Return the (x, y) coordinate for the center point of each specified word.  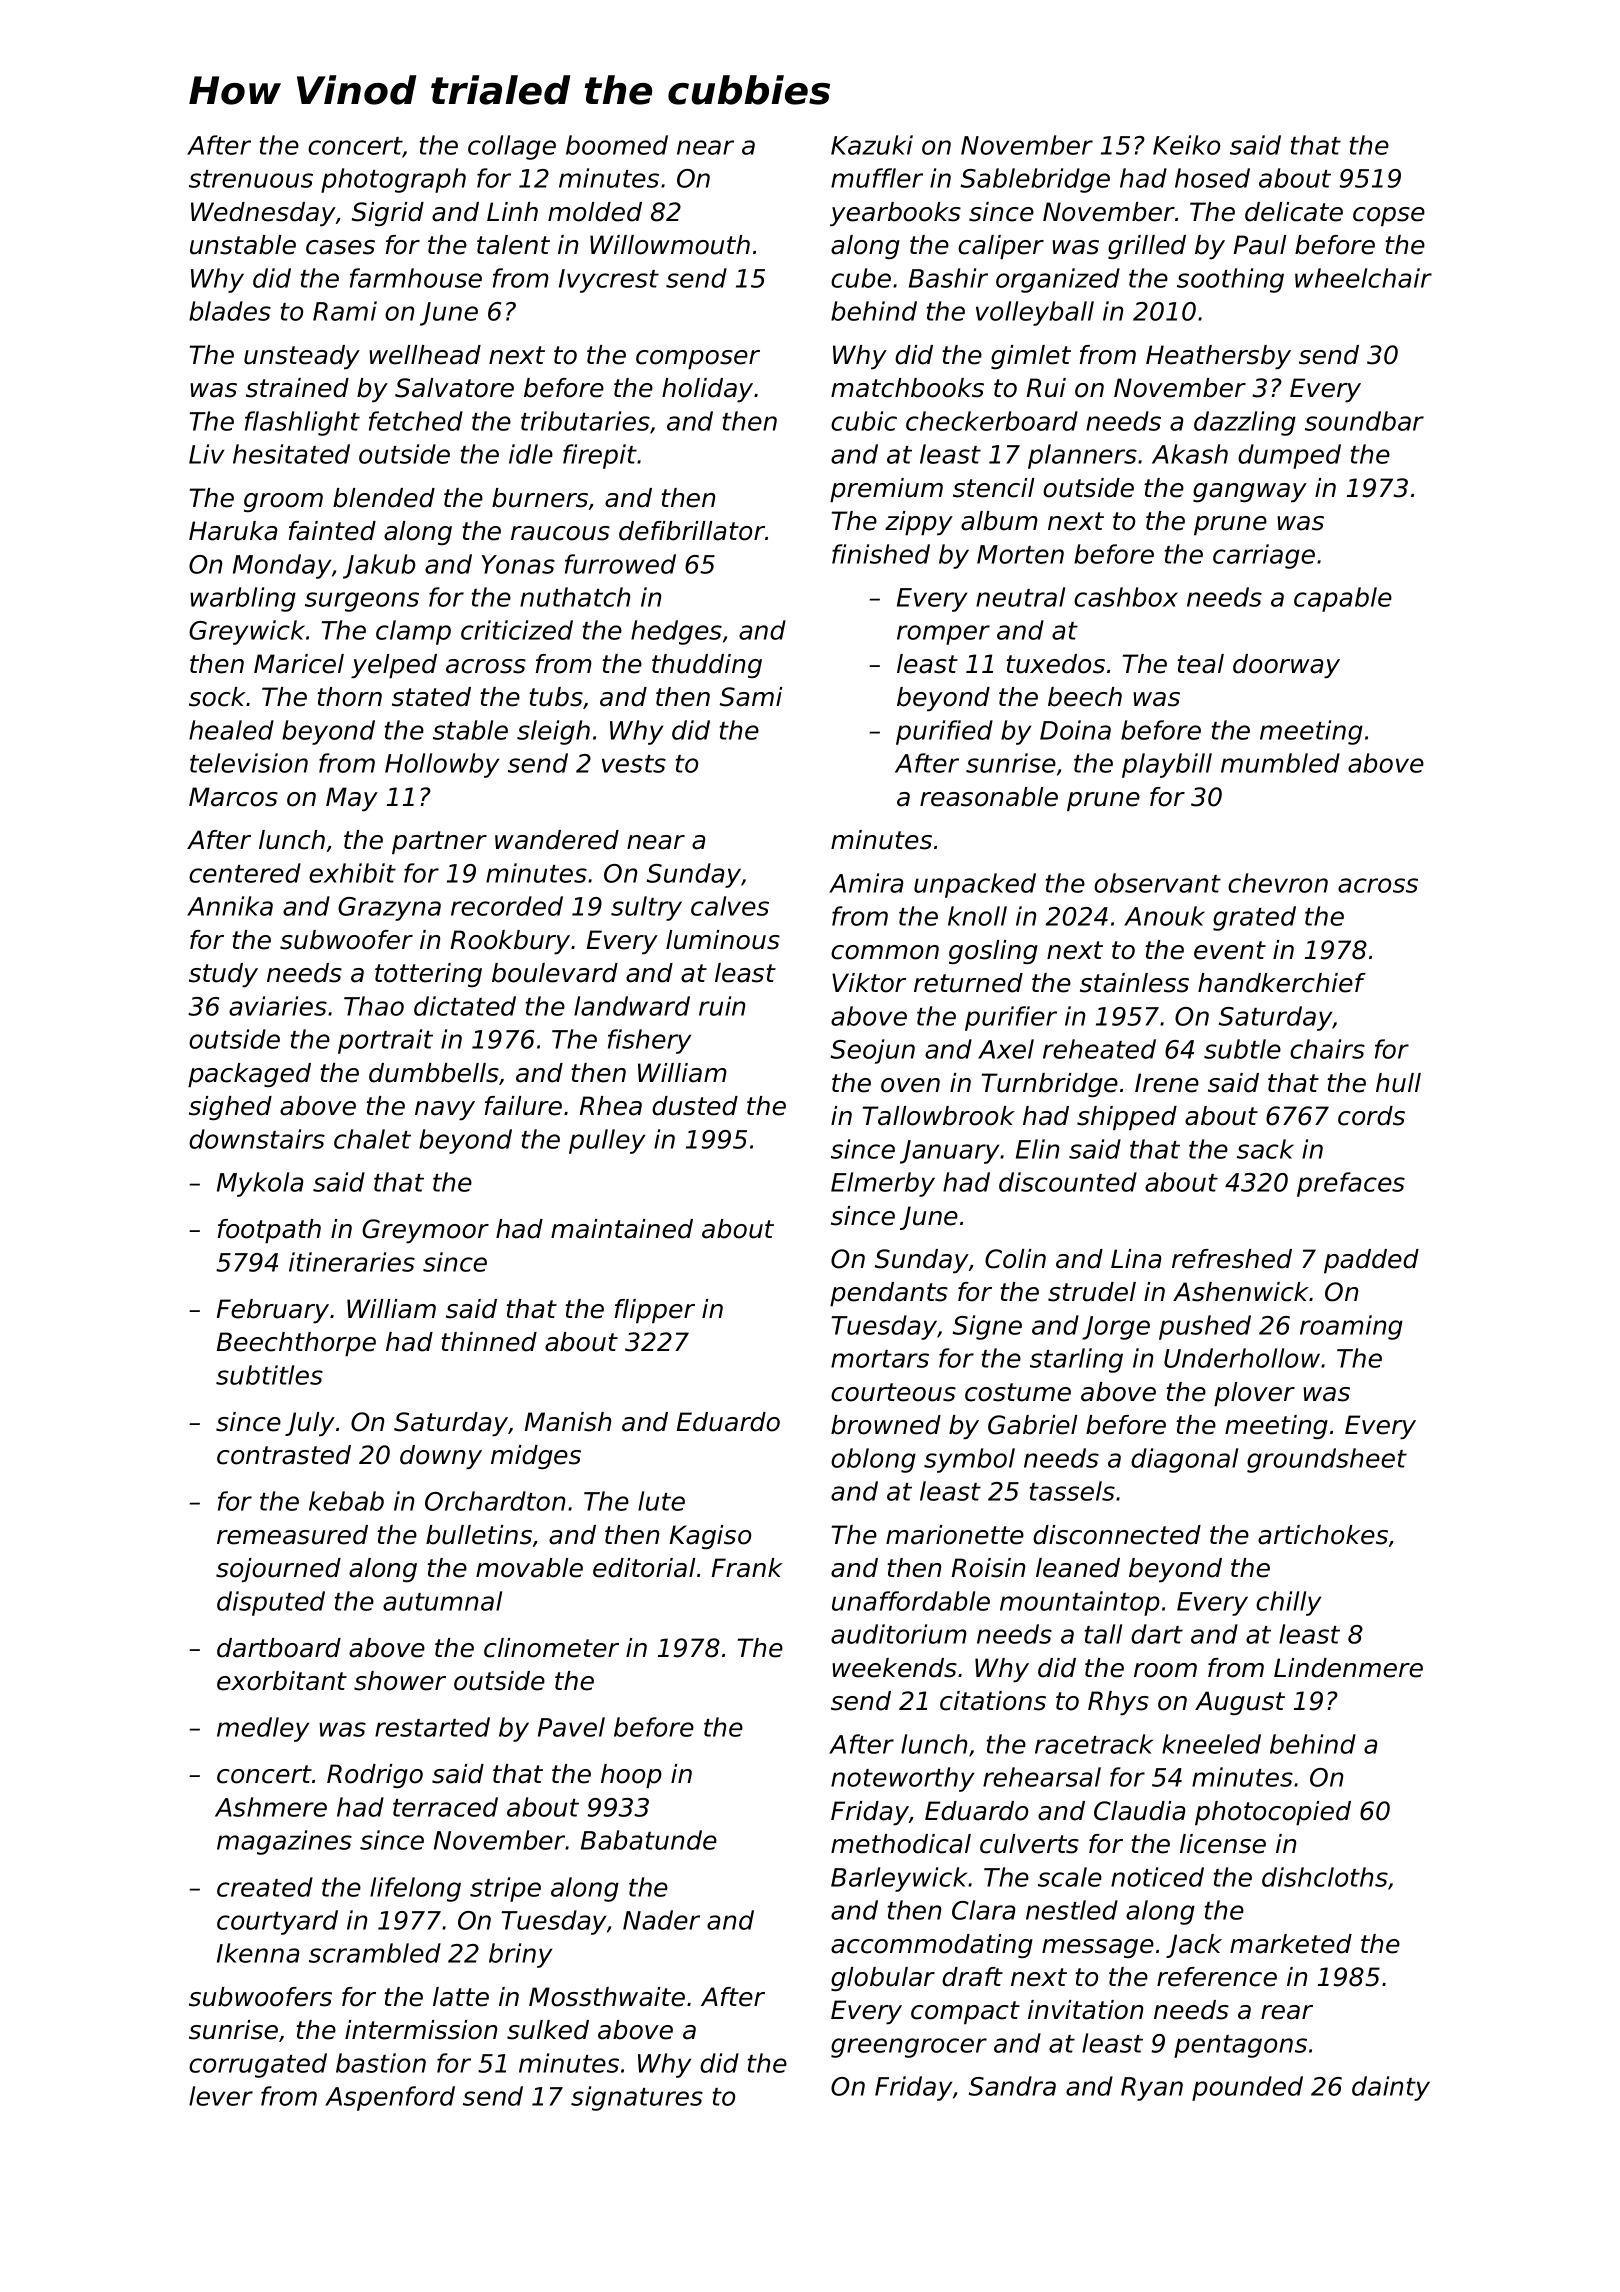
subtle (1242, 1049)
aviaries (278, 1006)
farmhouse (416, 278)
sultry (646, 908)
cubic (864, 421)
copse (1389, 216)
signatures (637, 2098)
